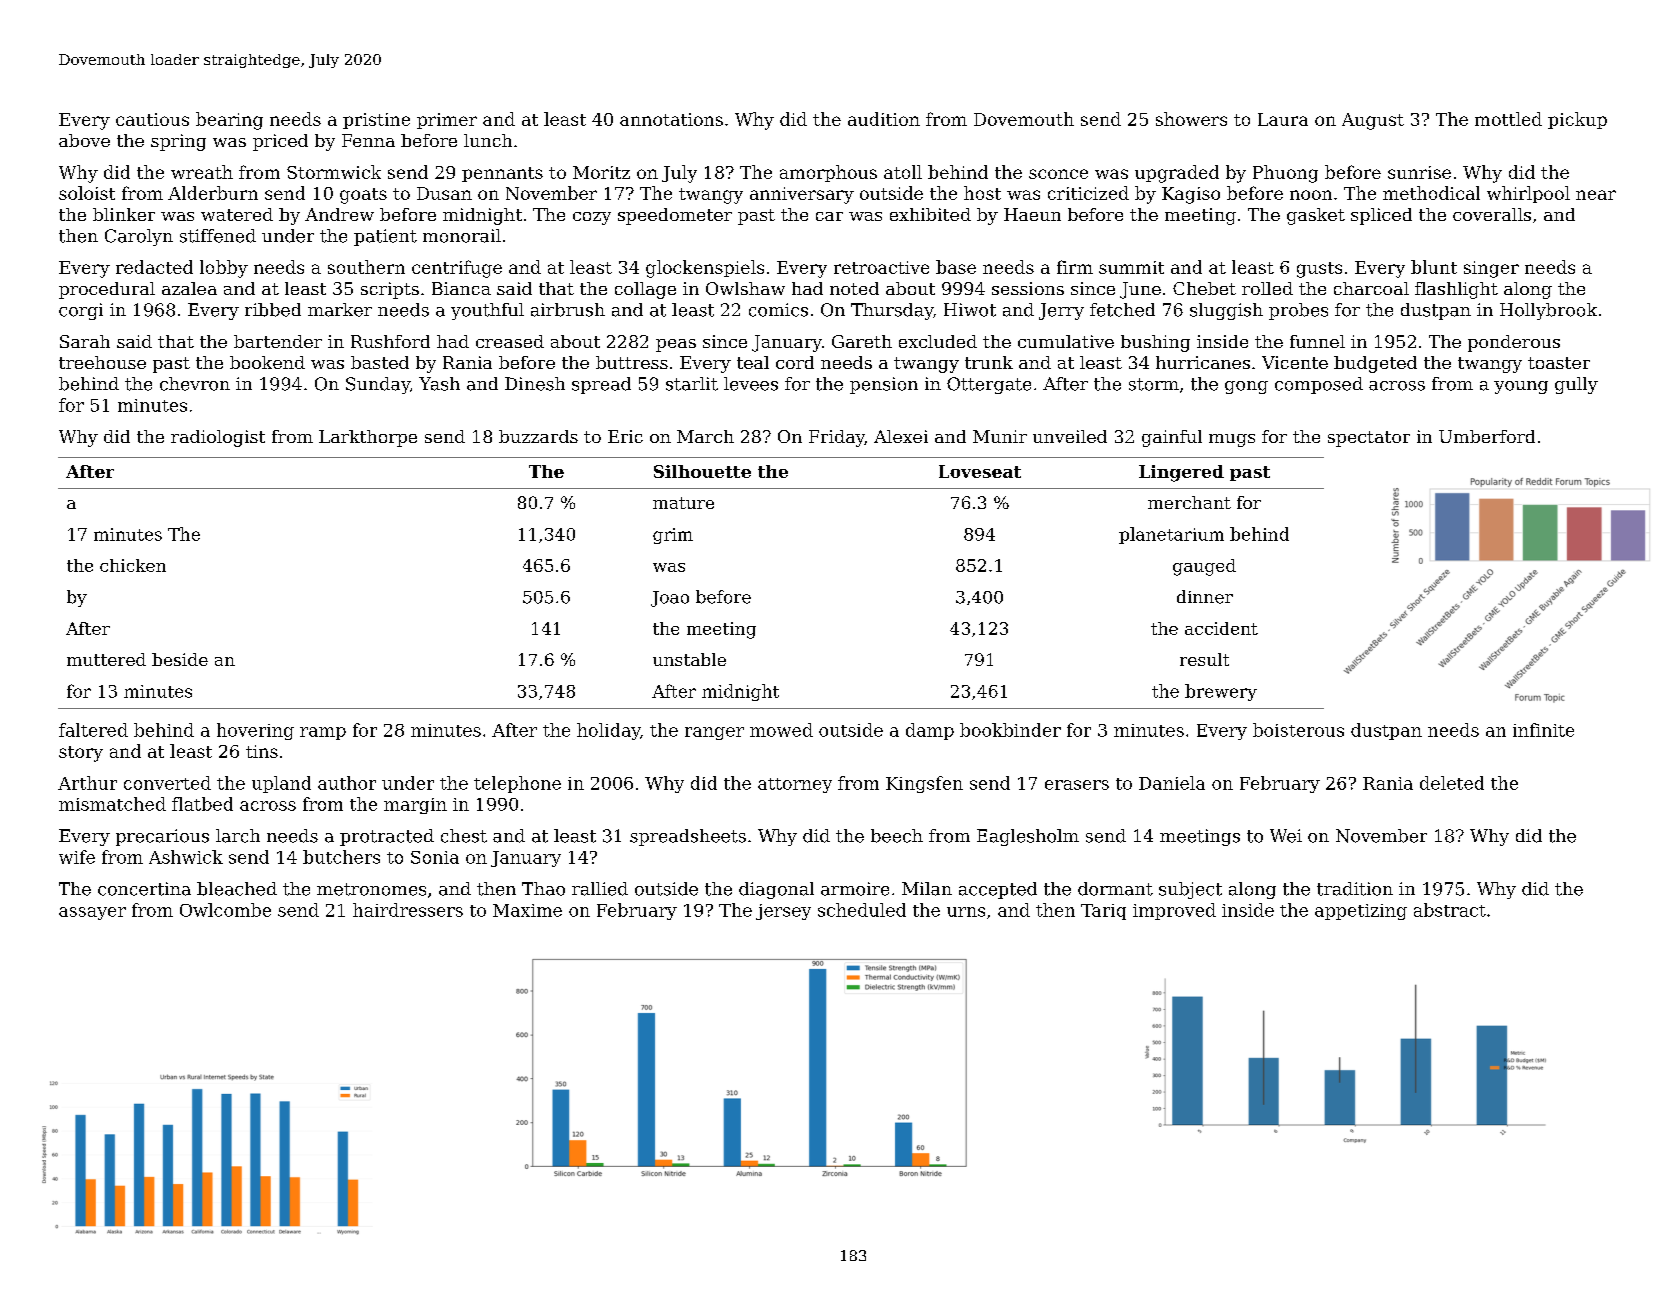 Image resolution: width=1678 pixels, height=1297 pixels. What do you see at coordinates (1508, 119) in the screenshot?
I see `mottled` at bounding box center [1508, 119].
